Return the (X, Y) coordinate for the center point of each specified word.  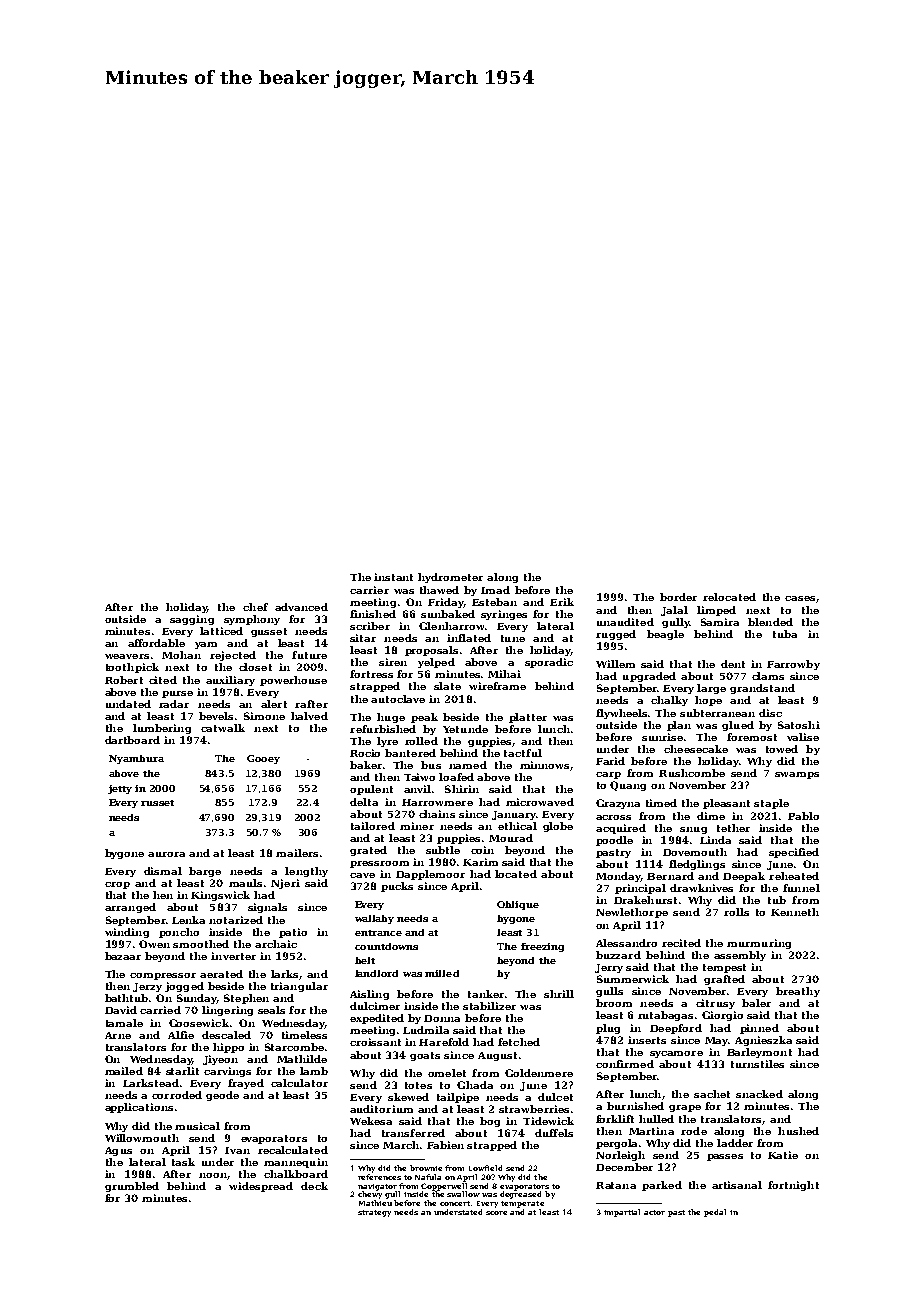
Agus (118, 1151)
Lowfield (485, 1168)
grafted (724, 980)
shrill (559, 994)
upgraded (649, 677)
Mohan (181, 655)
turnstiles (757, 1064)
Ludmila (426, 1030)
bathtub (126, 998)
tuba (785, 634)
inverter (233, 956)
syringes (504, 615)
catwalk (223, 728)
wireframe (497, 686)
